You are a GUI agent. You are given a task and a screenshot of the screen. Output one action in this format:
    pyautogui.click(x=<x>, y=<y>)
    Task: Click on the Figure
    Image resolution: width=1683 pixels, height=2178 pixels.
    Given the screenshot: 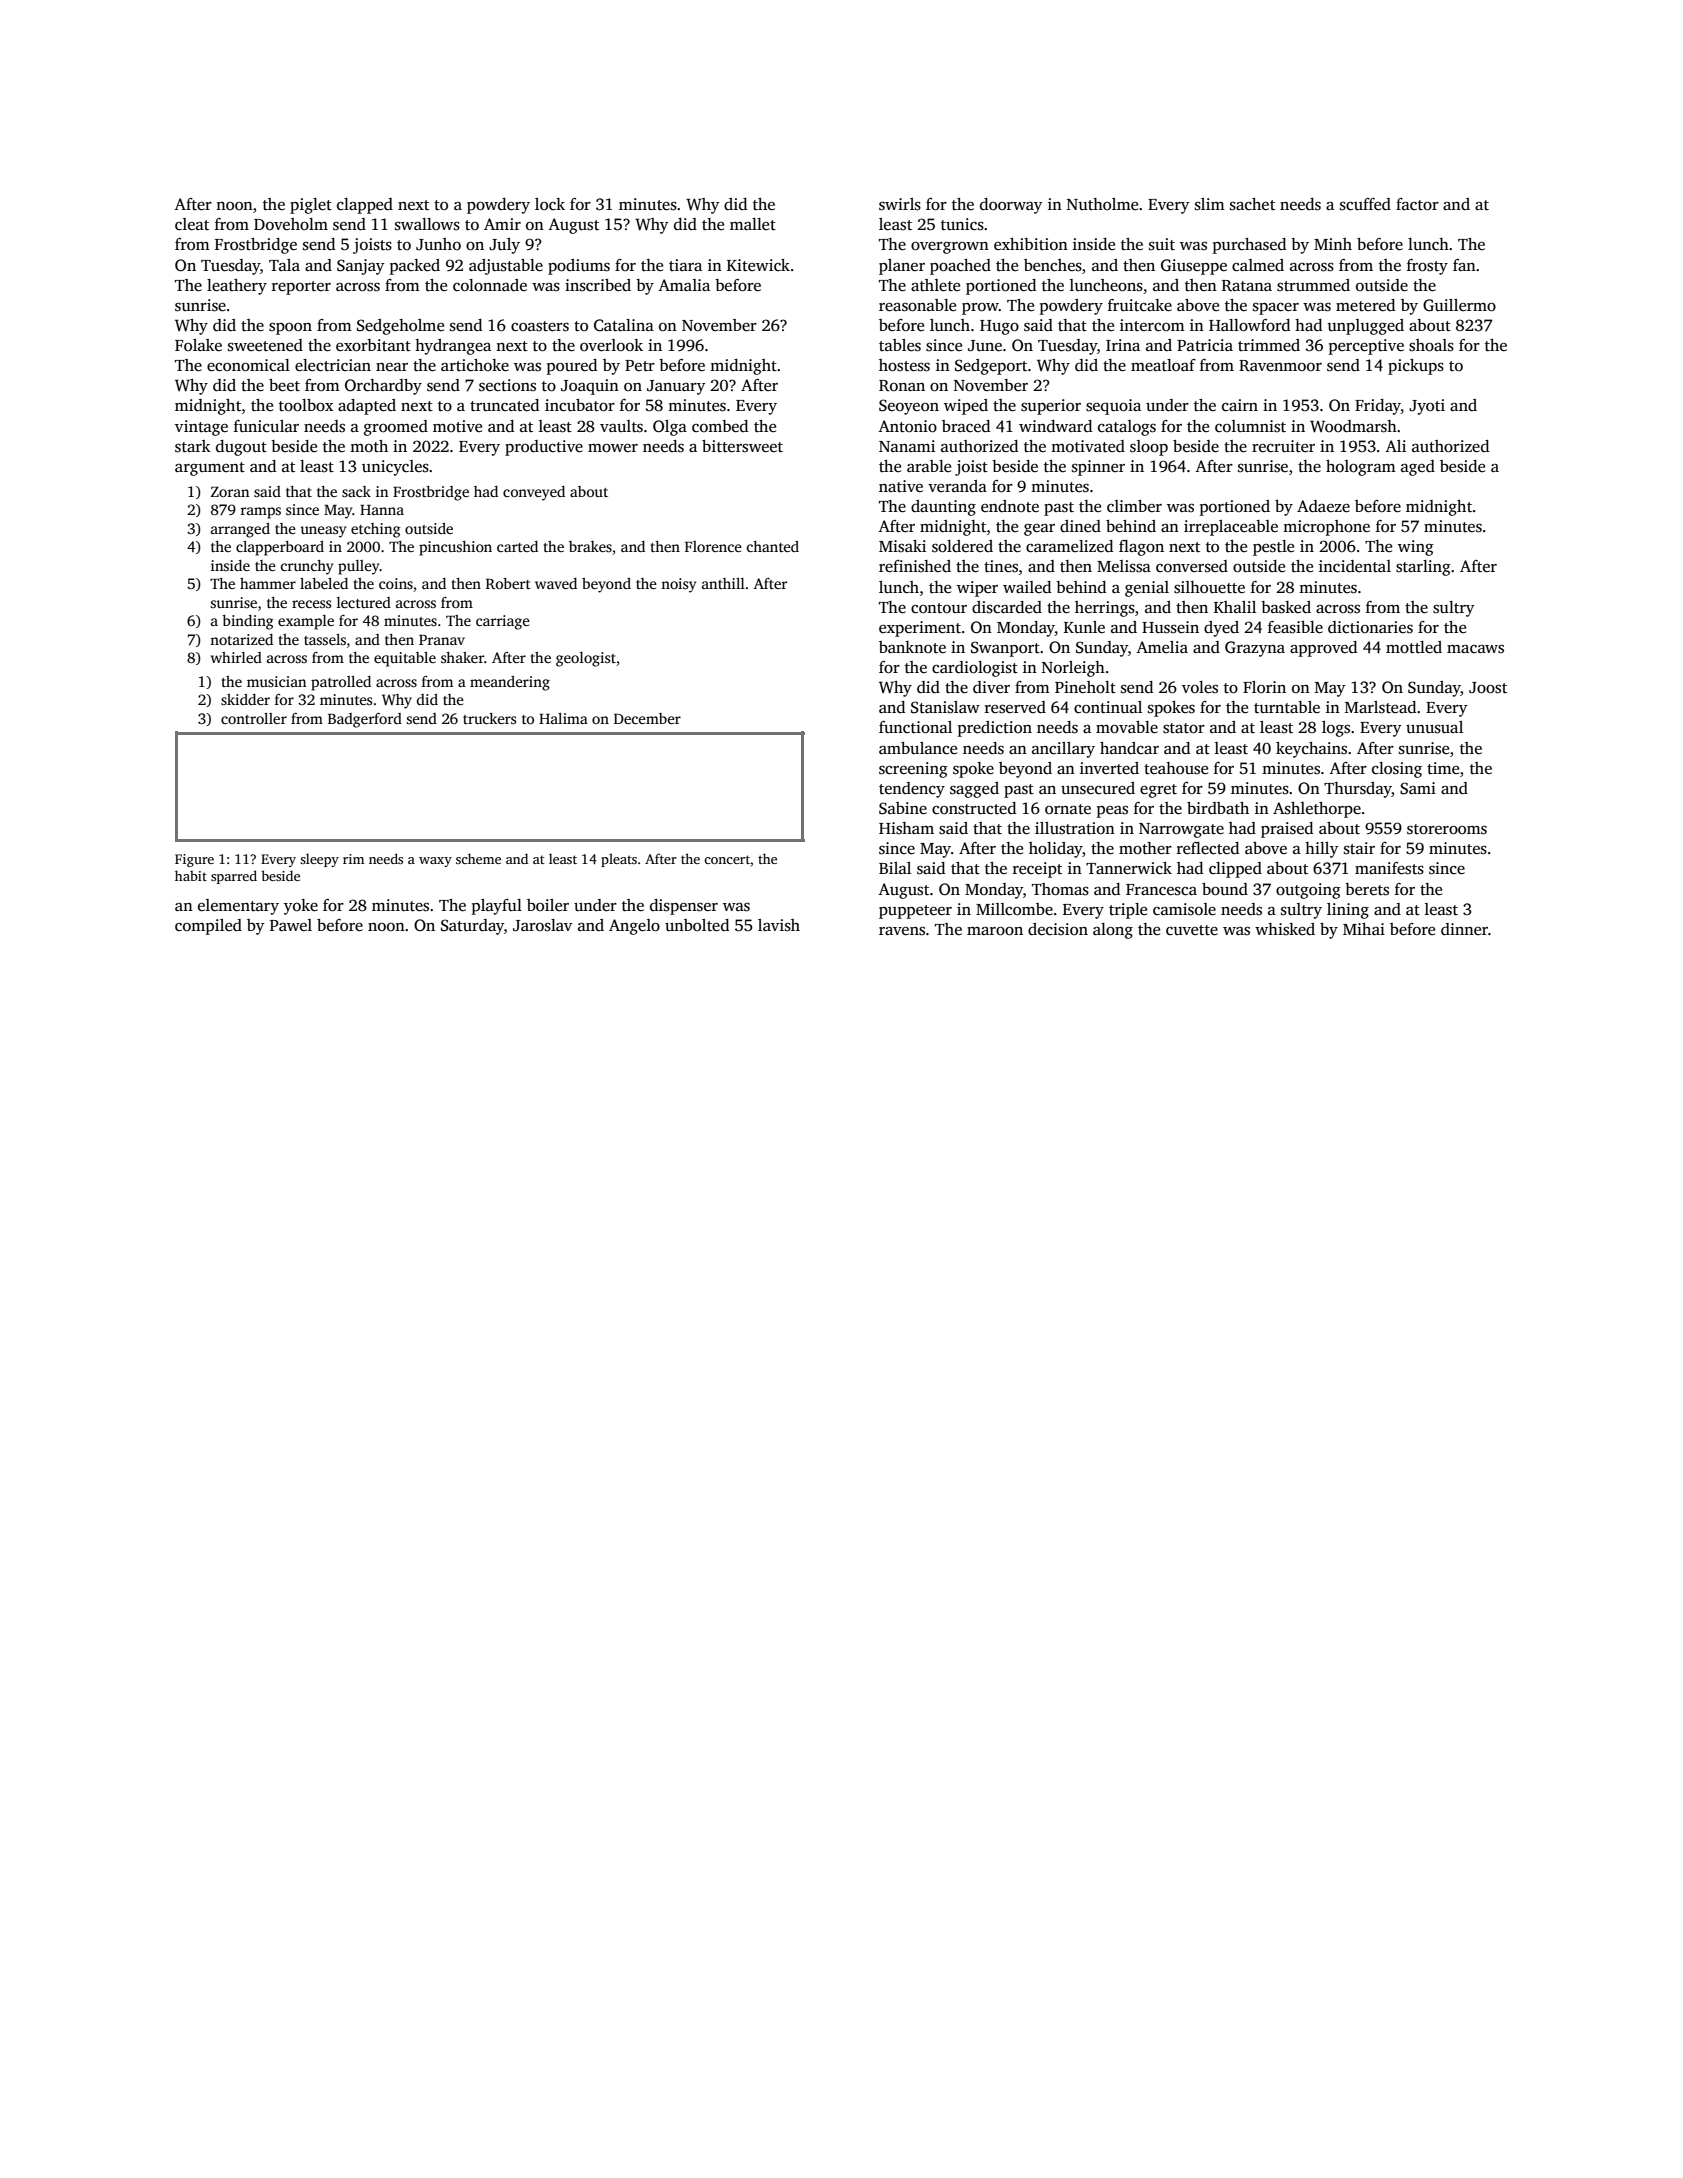 What is the action you would take?
    pyautogui.click(x=194, y=860)
